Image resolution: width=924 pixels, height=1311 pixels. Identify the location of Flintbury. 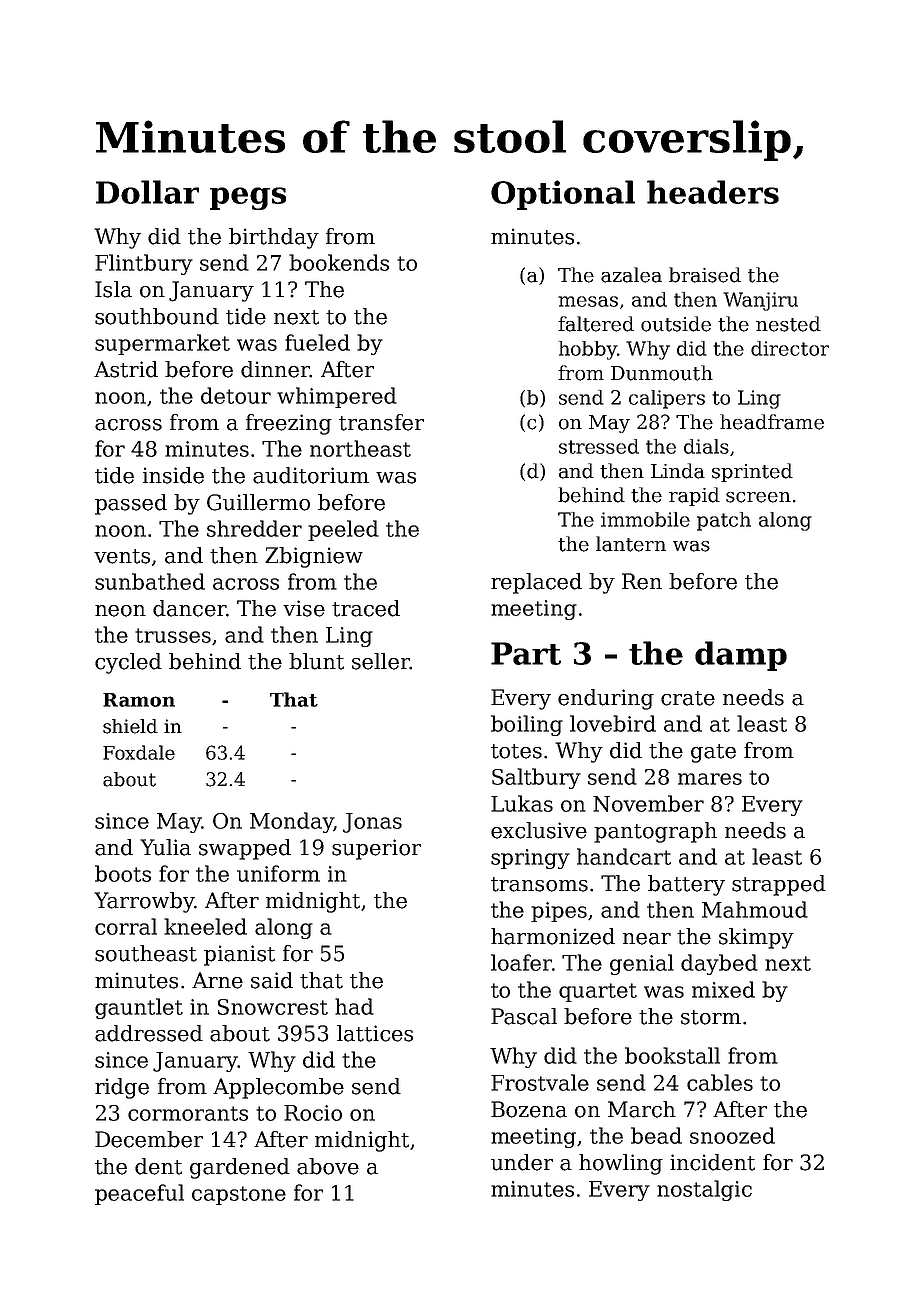
(144, 264).
